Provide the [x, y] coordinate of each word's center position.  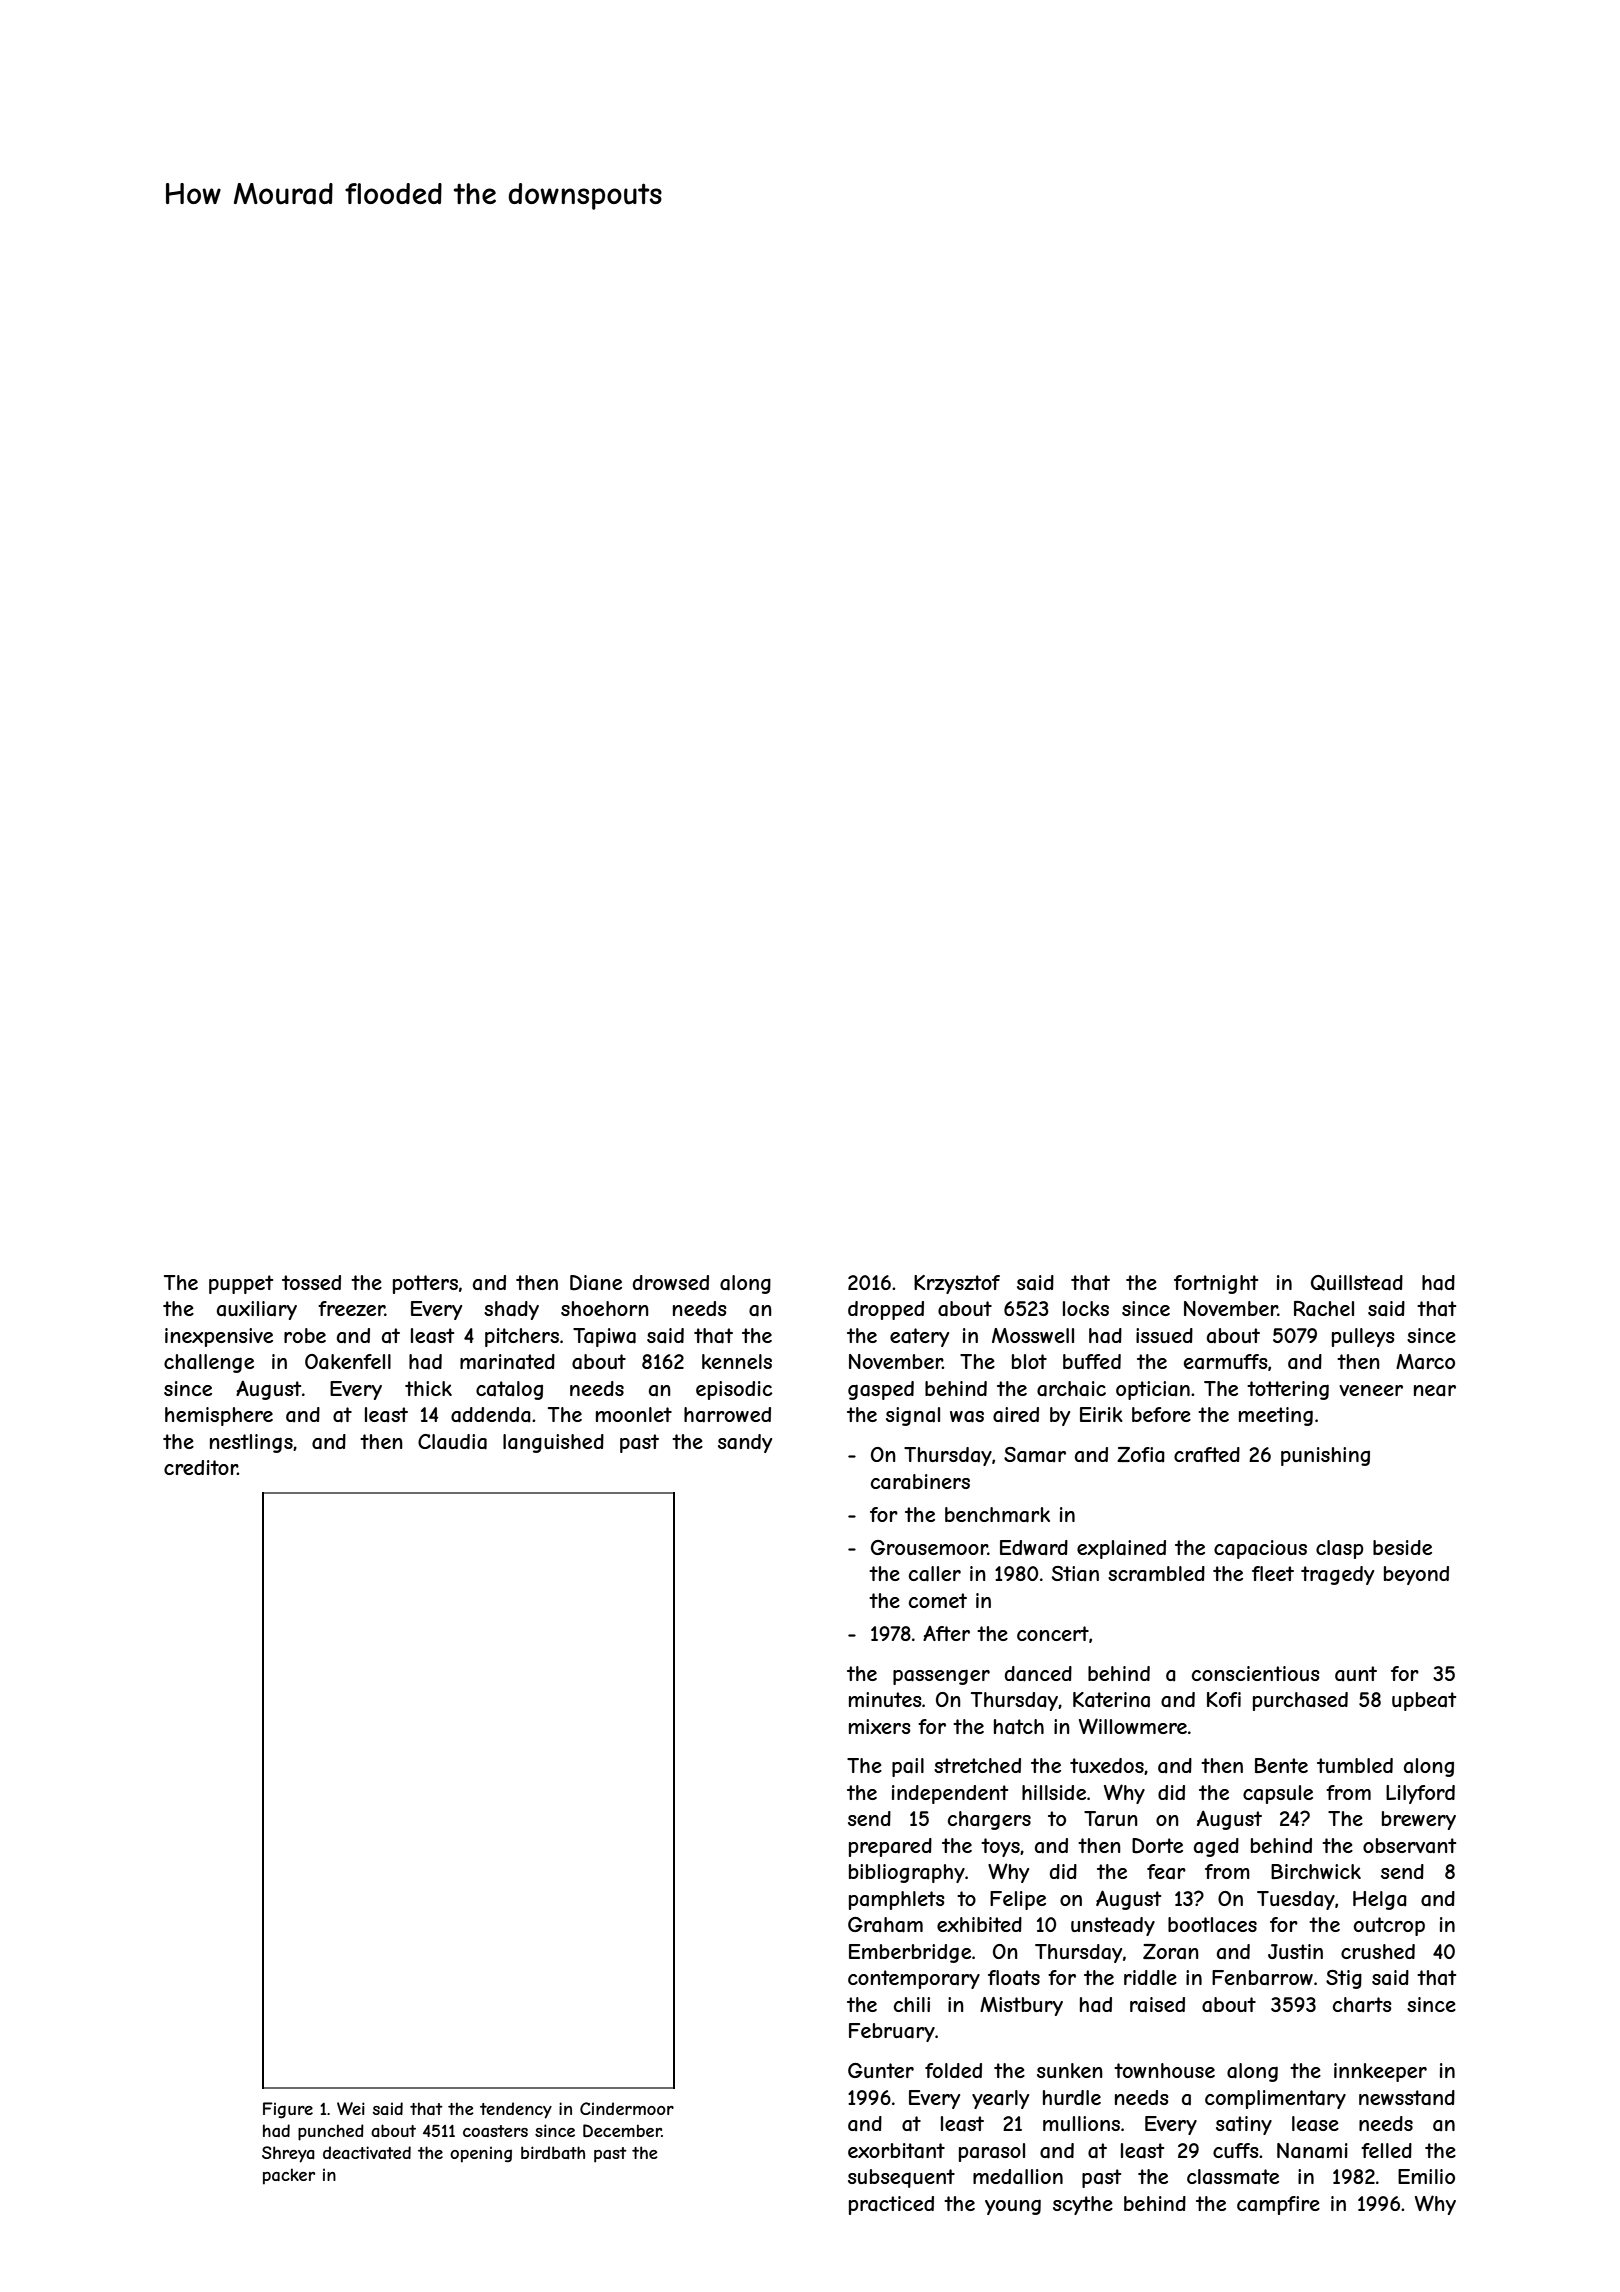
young [1013, 2207]
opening [481, 2154]
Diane [596, 1283]
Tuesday [1296, 1900]
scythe [1083, 2205]
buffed [1092, 1361]
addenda [491, 1415]
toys [1000, 1847]
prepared [890, 1847]
